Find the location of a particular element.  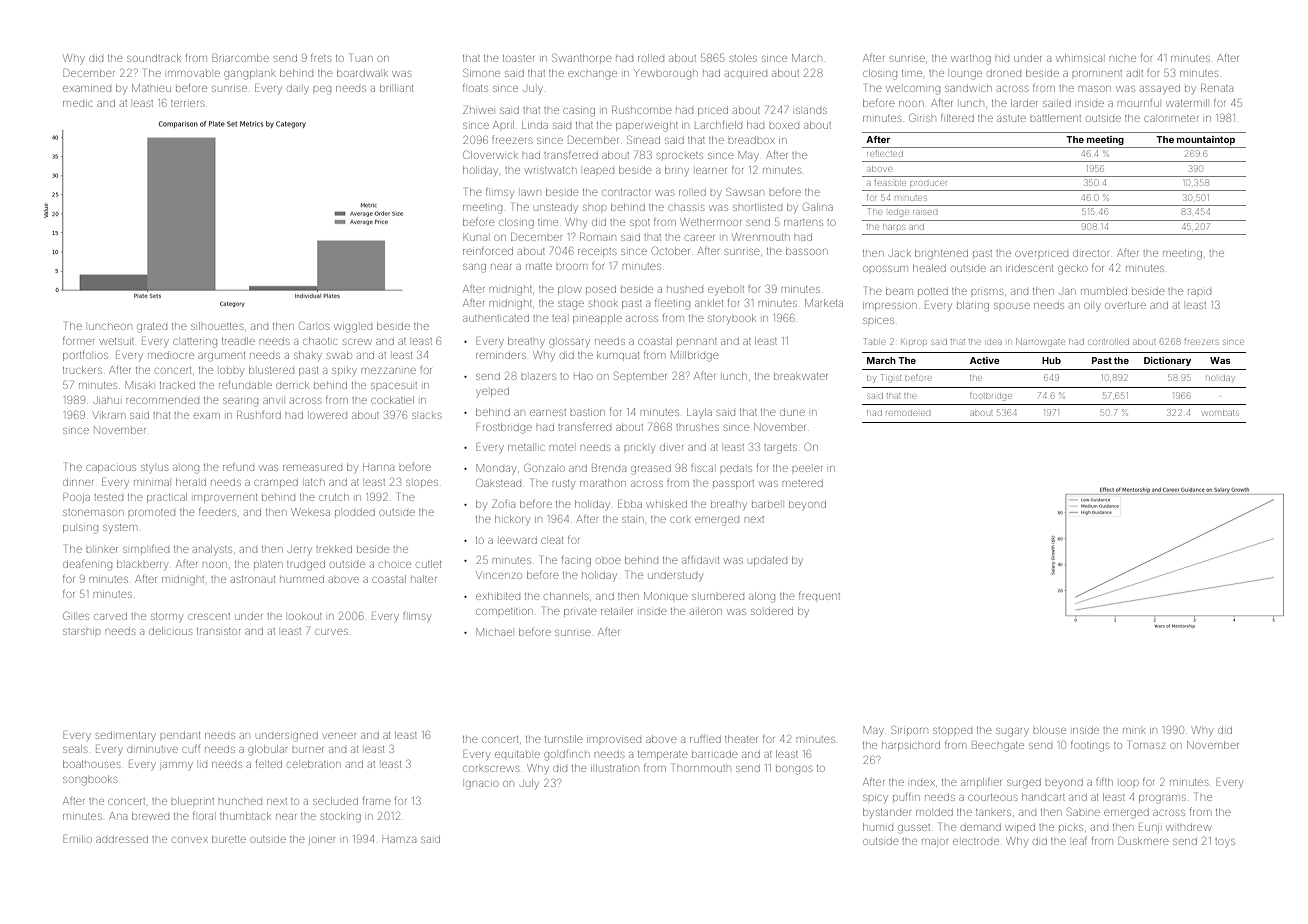

major is located at coordinates (935, 843).
